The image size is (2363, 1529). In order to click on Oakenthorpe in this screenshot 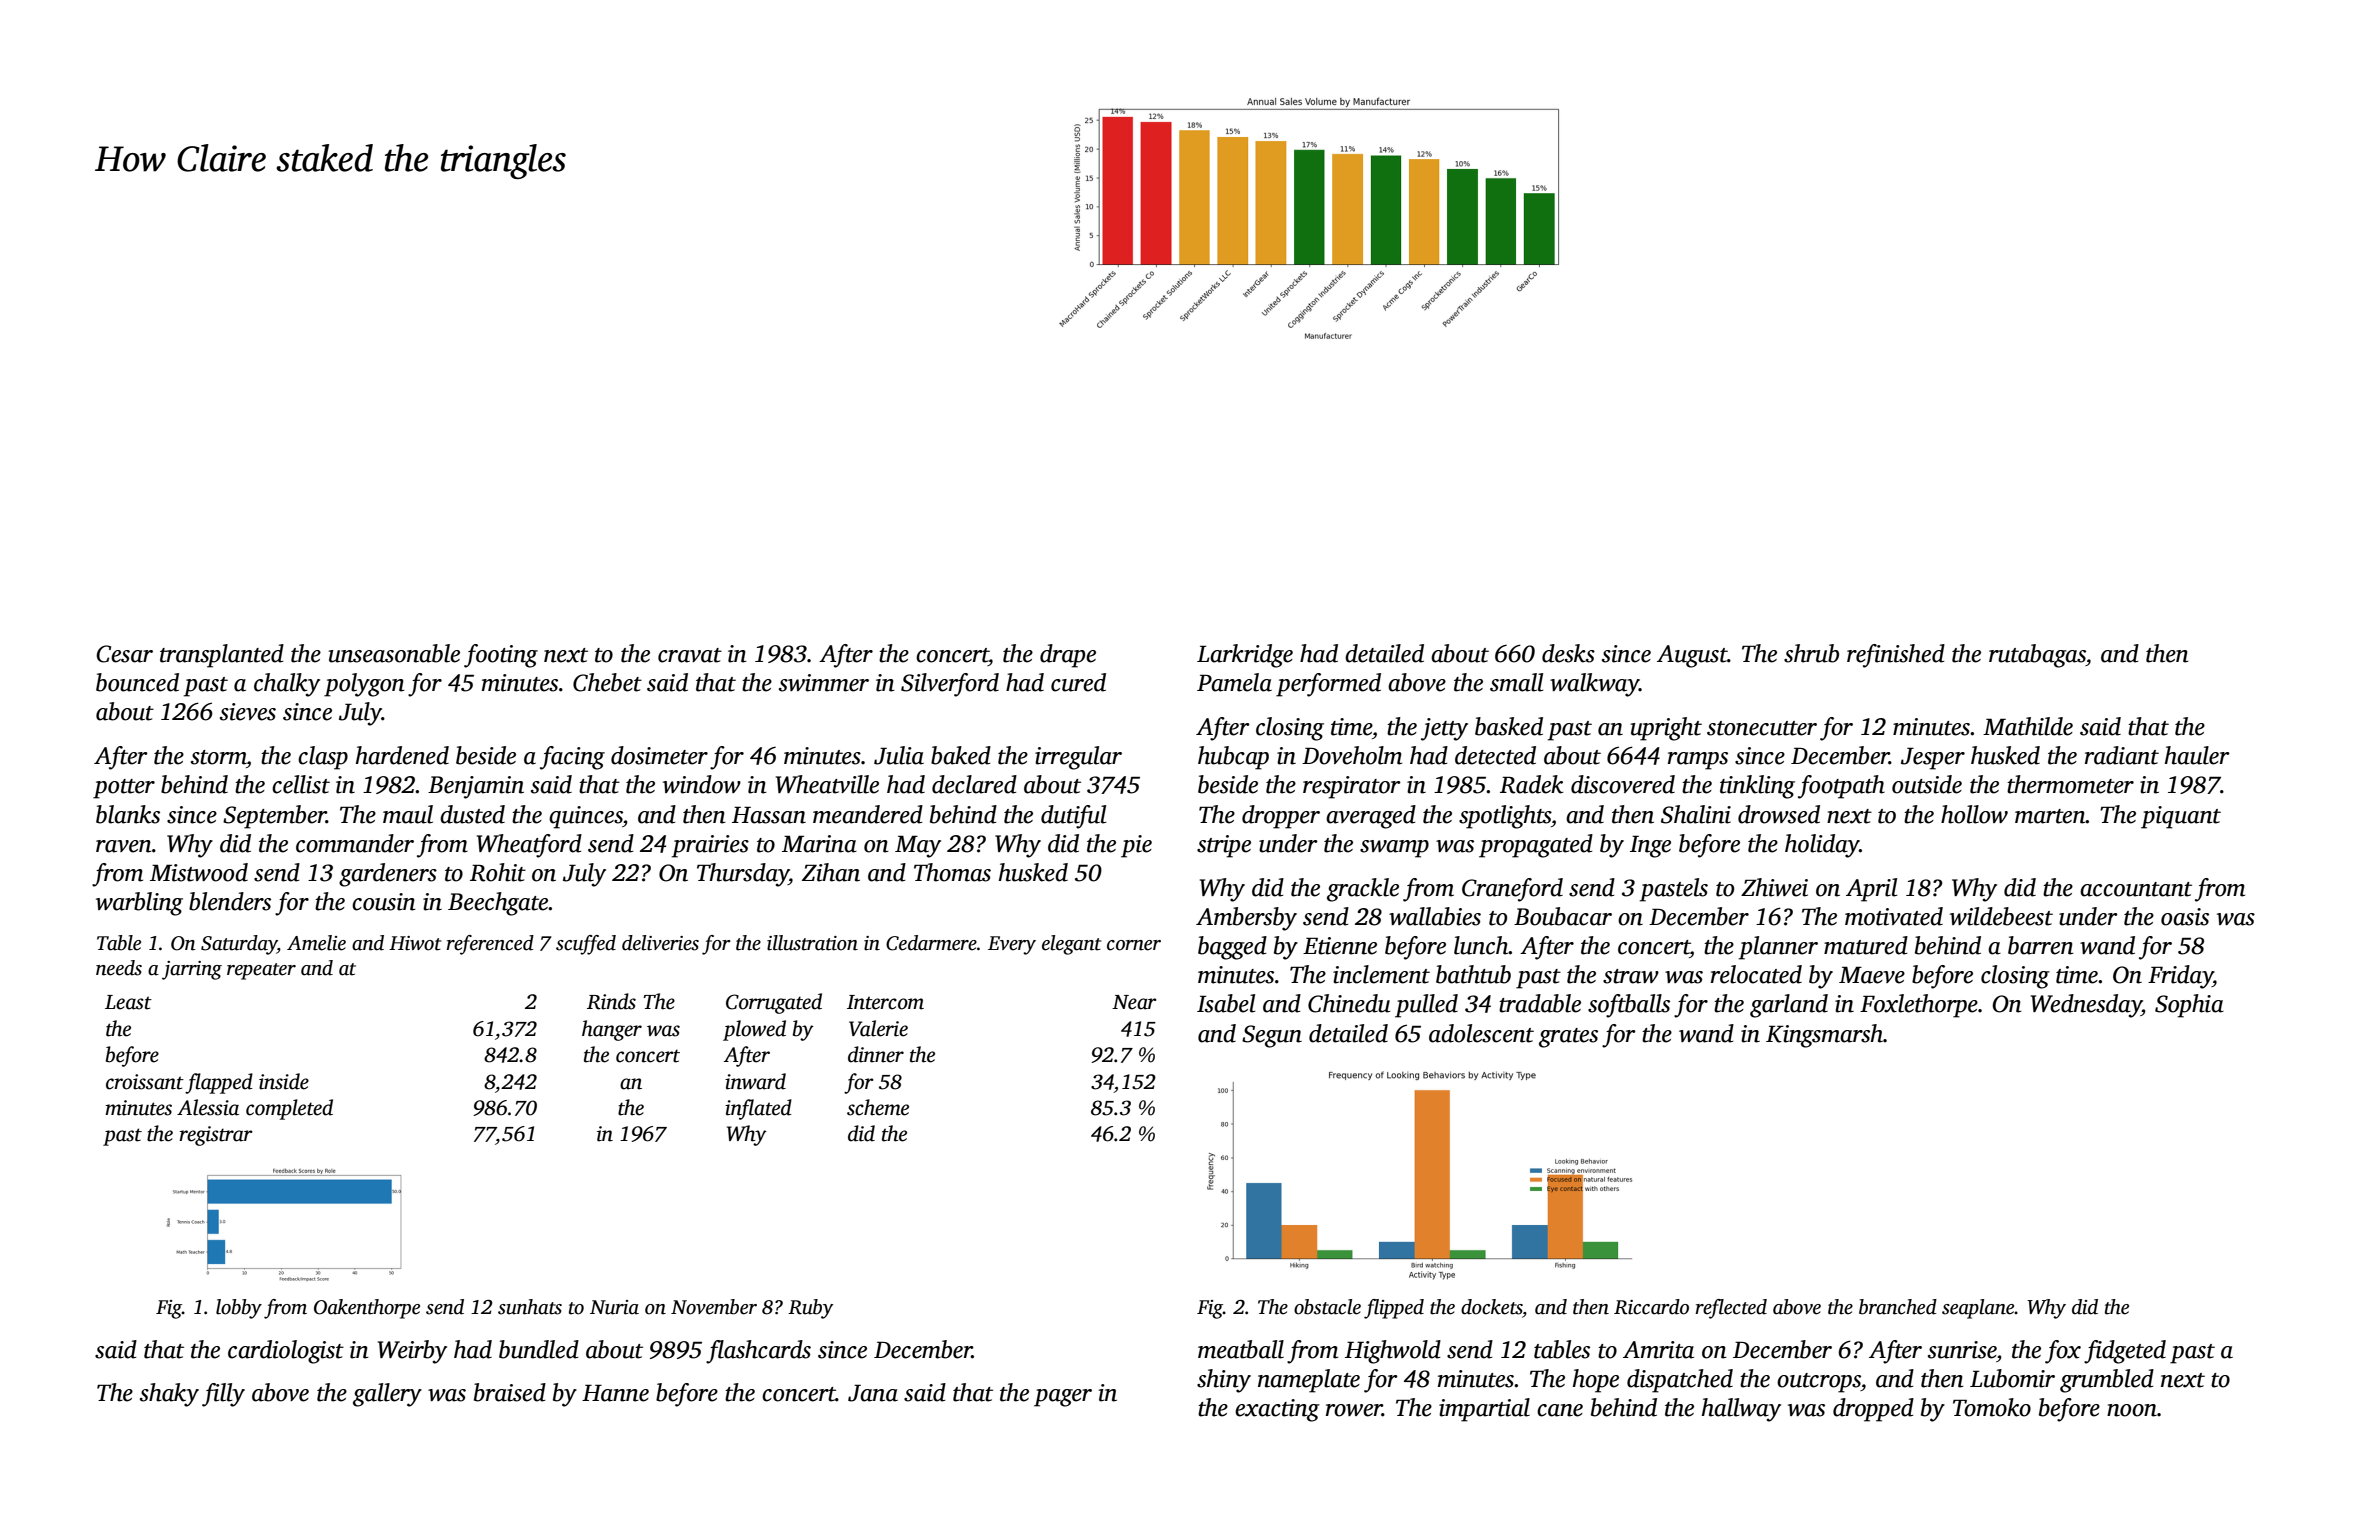, I will do `click(367, 1309)`.
